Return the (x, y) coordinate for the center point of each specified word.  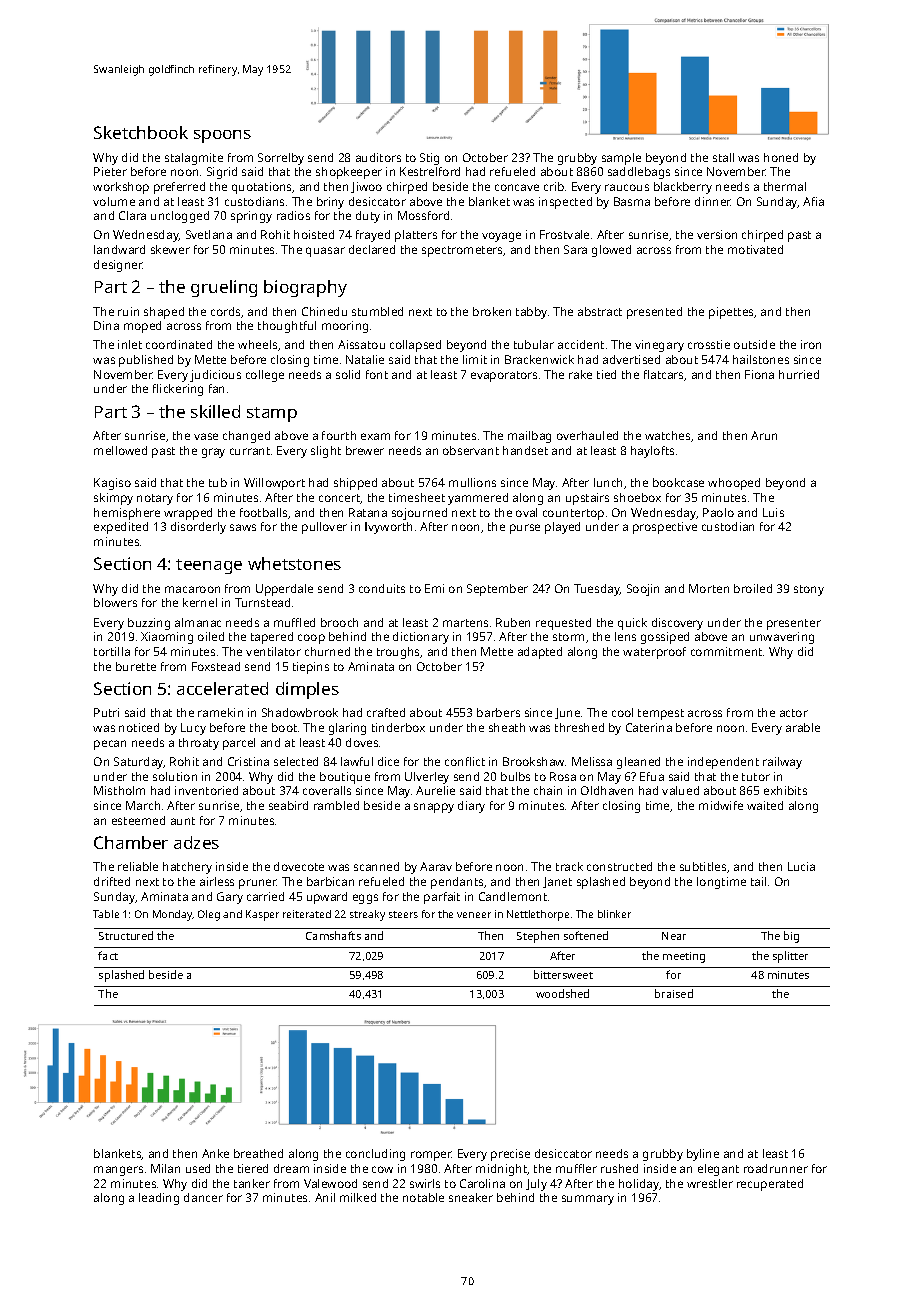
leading (159, 1199)
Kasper (262, 915)
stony (809, 590)
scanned (376, 866)
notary (155, 499)
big (791, 937)
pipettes (732, 313)
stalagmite (194, 159)
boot (284, 727)
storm (568, 637)
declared (372, 249)
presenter (794, 624)
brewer (365, 450)
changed (246, 437)
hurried (799, 374)
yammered (478, 499)
